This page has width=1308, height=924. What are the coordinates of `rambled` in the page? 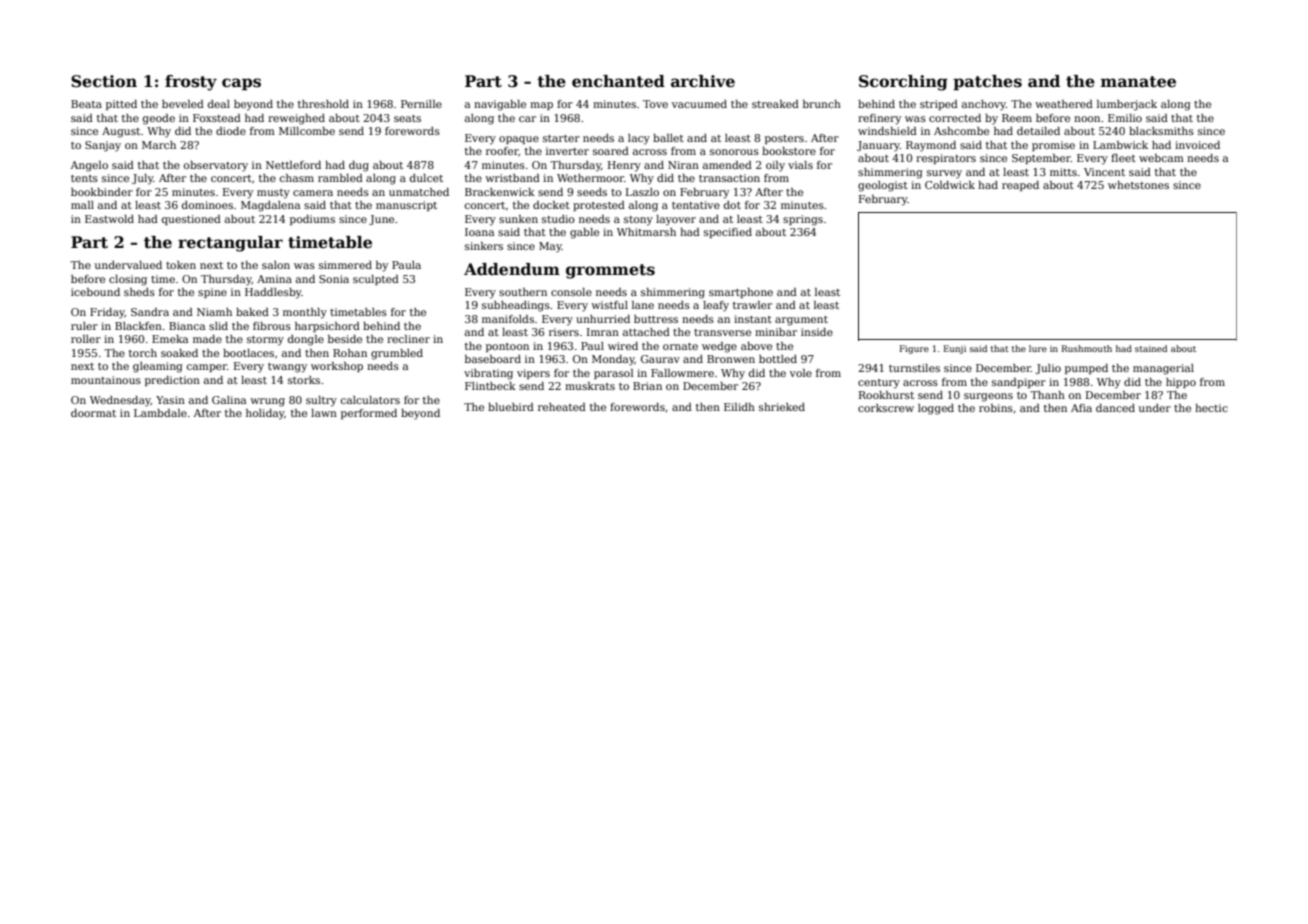 It's located at (340, 178).
